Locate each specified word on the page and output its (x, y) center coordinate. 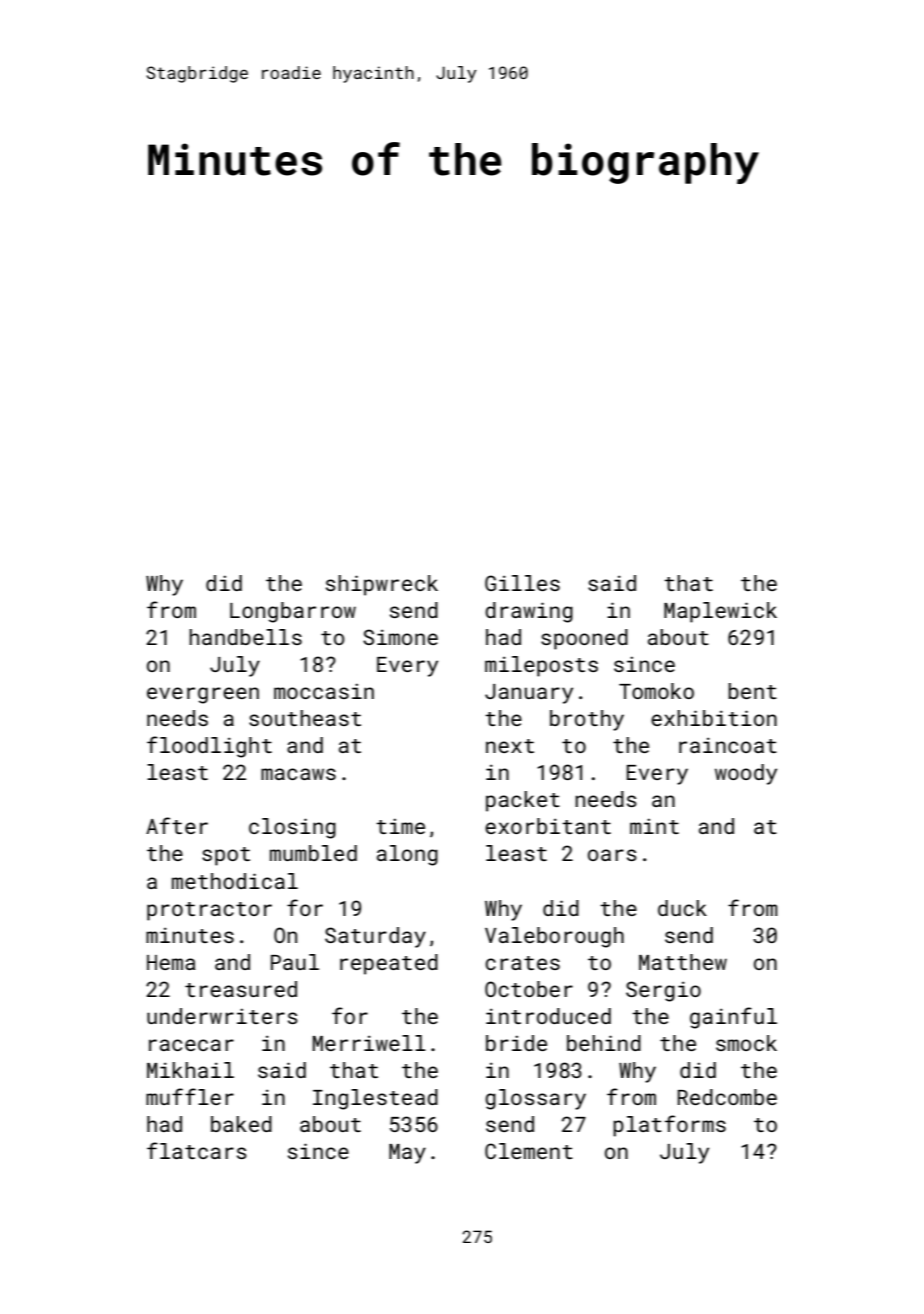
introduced (548, 1016)
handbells (245, 637)
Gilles (522, 583)
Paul (295, 962)
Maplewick (720, 612)
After (177, 825)
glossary (535, 1099)
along (407, 855)
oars (612, 855)
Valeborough (554, 937)
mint (654, 826)
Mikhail (190, 1070)
